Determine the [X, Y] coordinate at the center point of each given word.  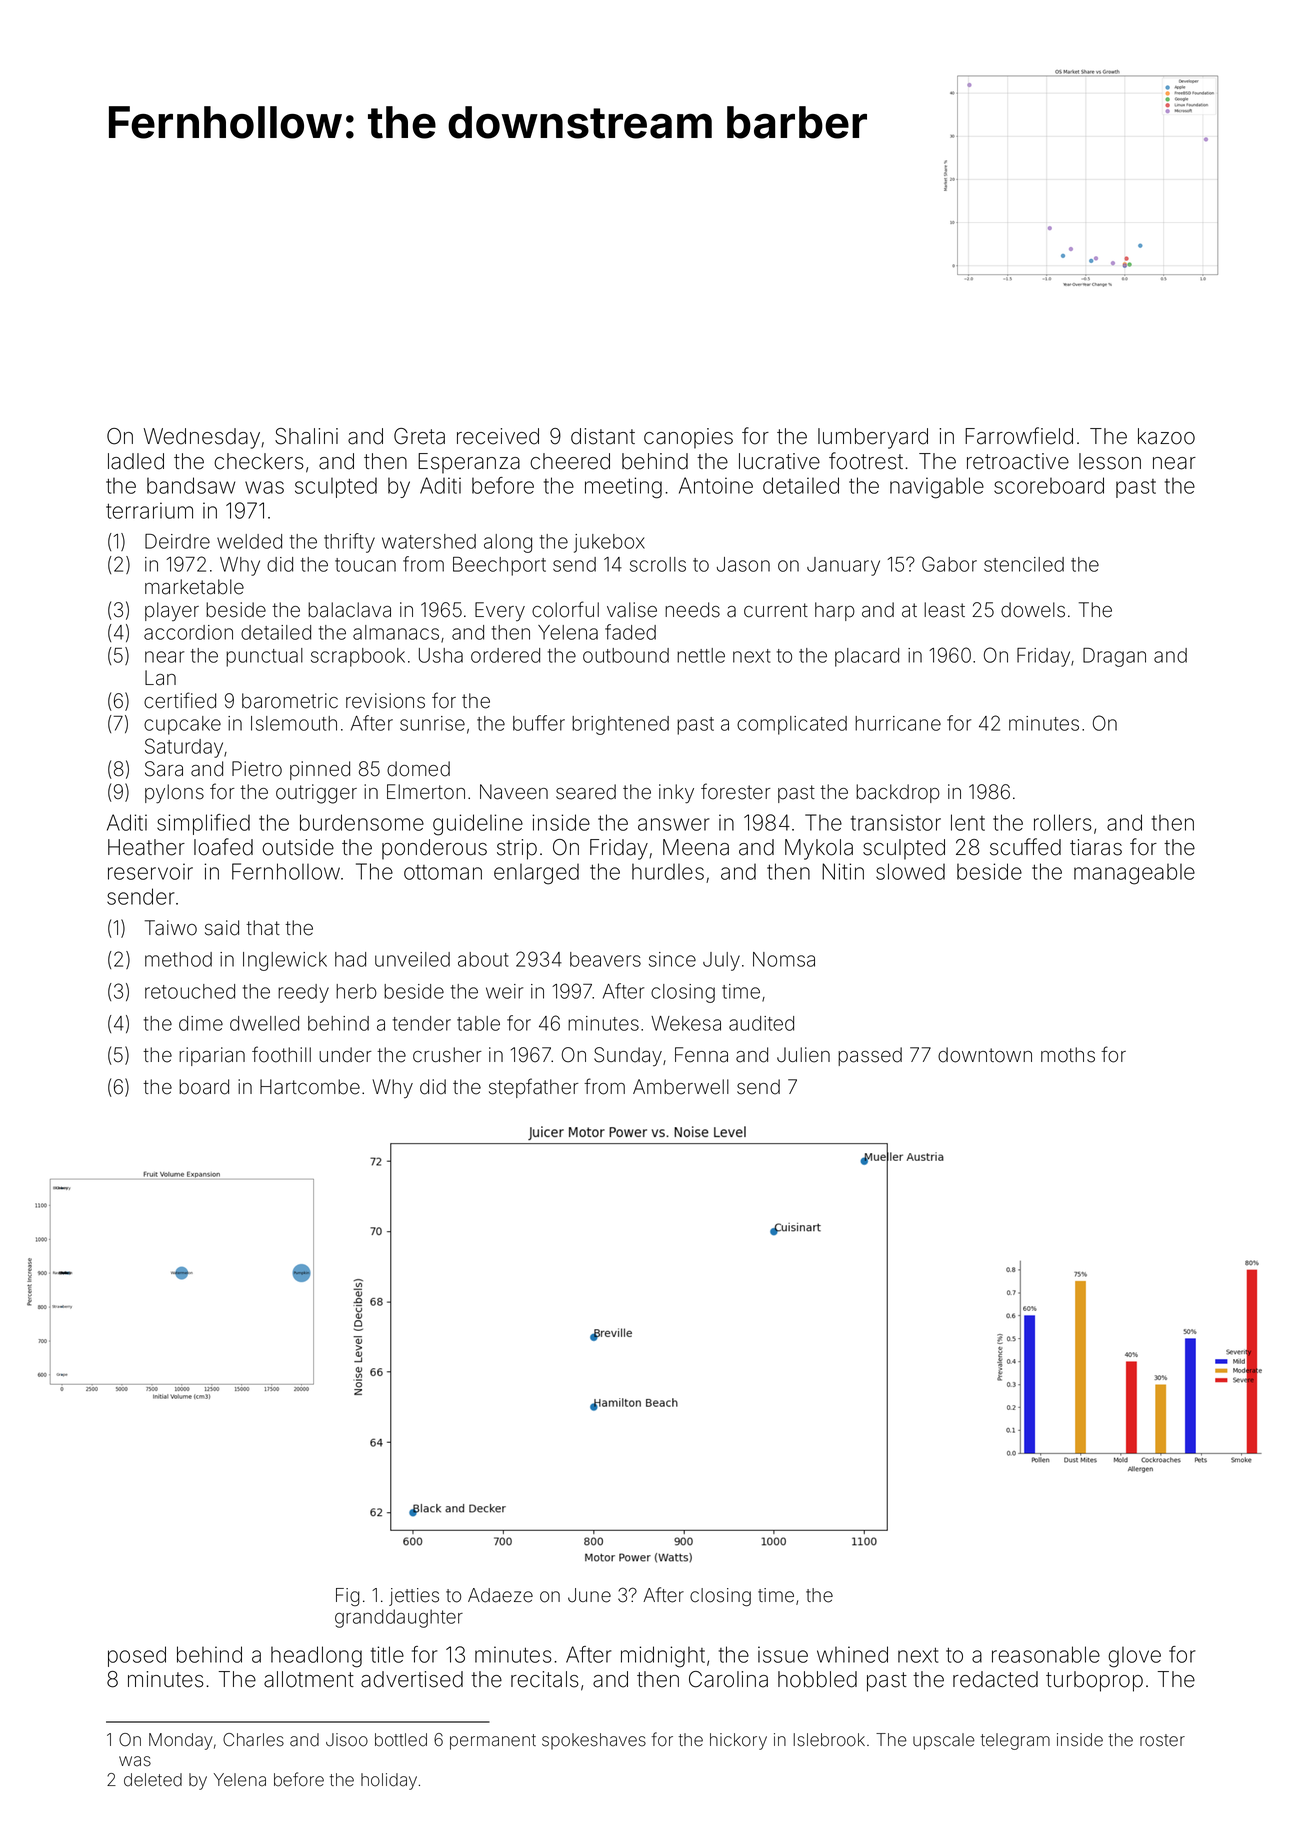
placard [867, 657]
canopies [688, 438]
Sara [164, 769]
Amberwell [681, 1087]
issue [783, 1654]
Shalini [306, 436]
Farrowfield [1019, 436]
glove [1134, 1657]
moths [1068, 1055]
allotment [309, 1679]
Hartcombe [310, 1087]
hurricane [898, 723]
